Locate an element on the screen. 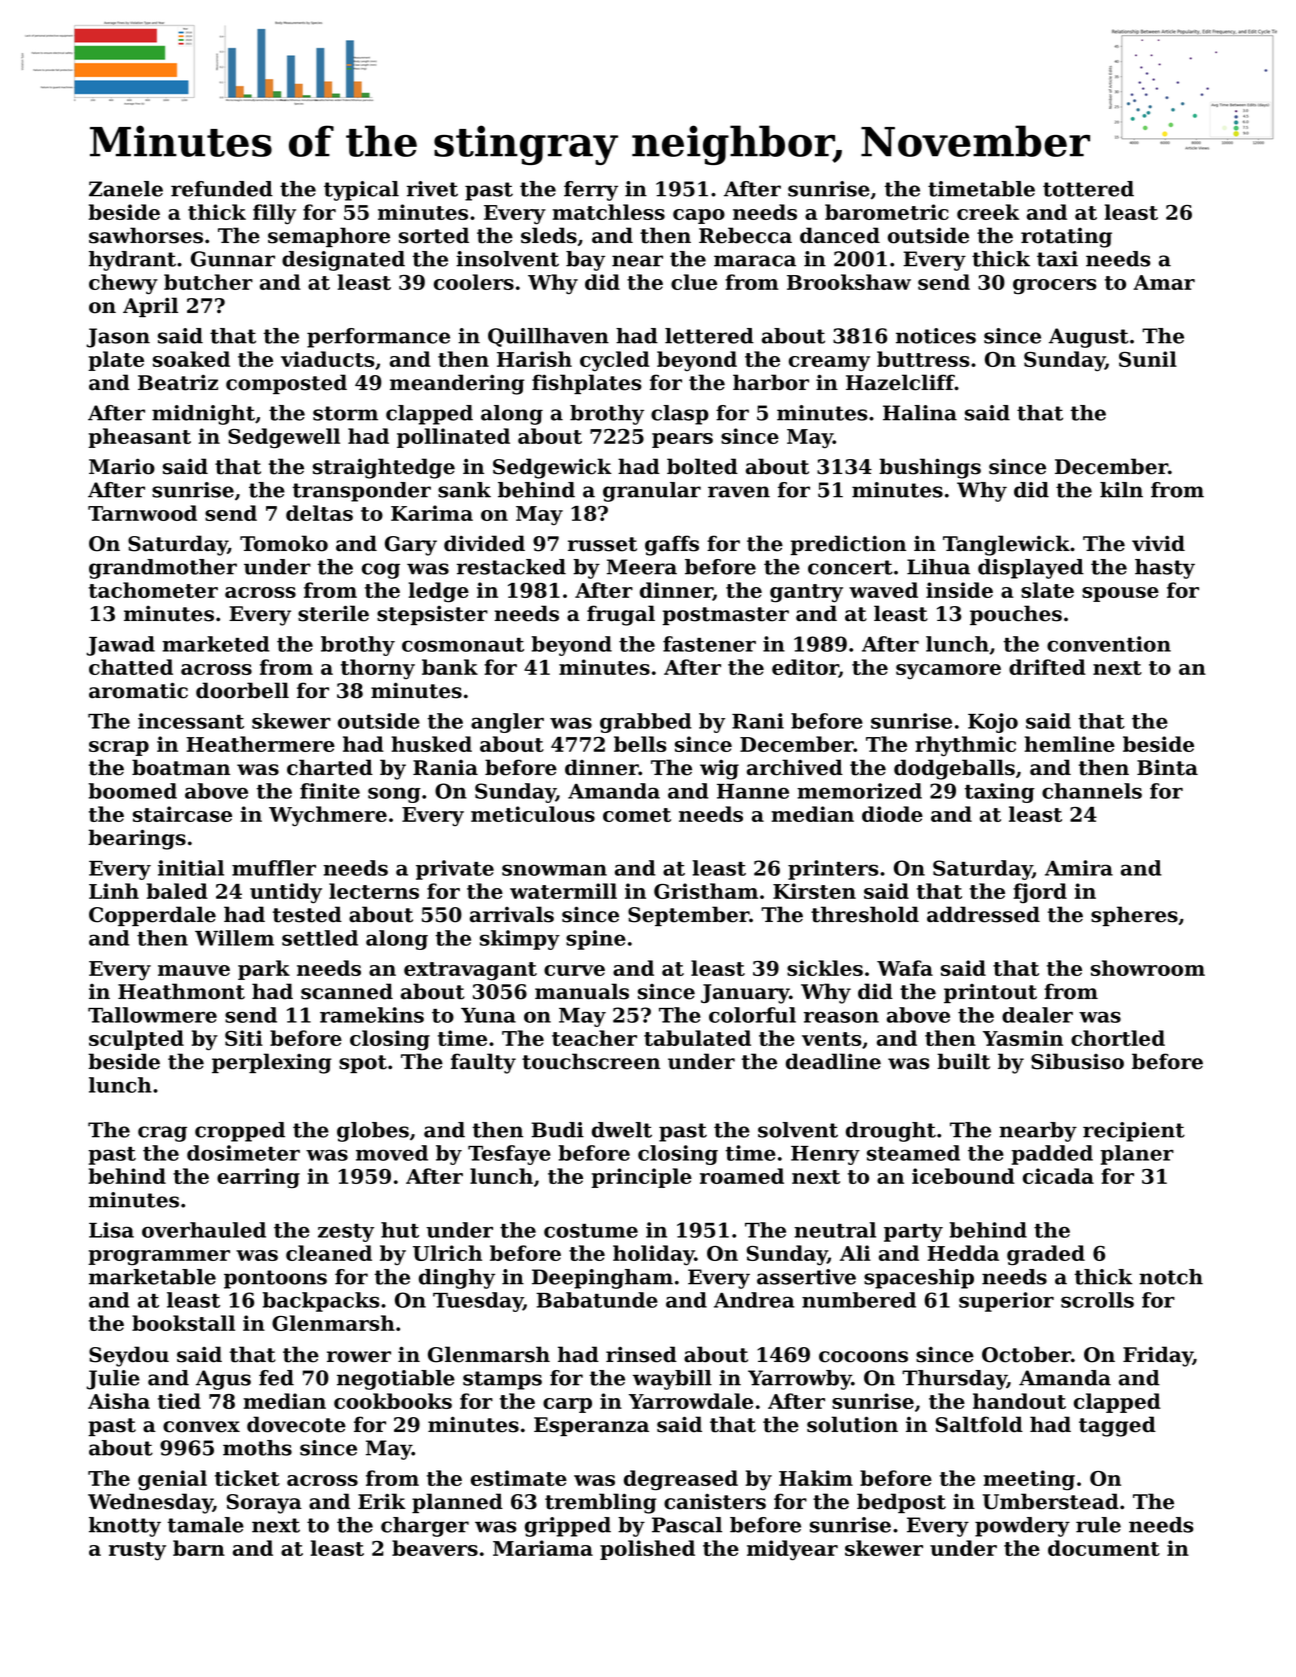 The width and height of the screenshot is (1296, 1677). bank is located at coordinates (450, 667).
